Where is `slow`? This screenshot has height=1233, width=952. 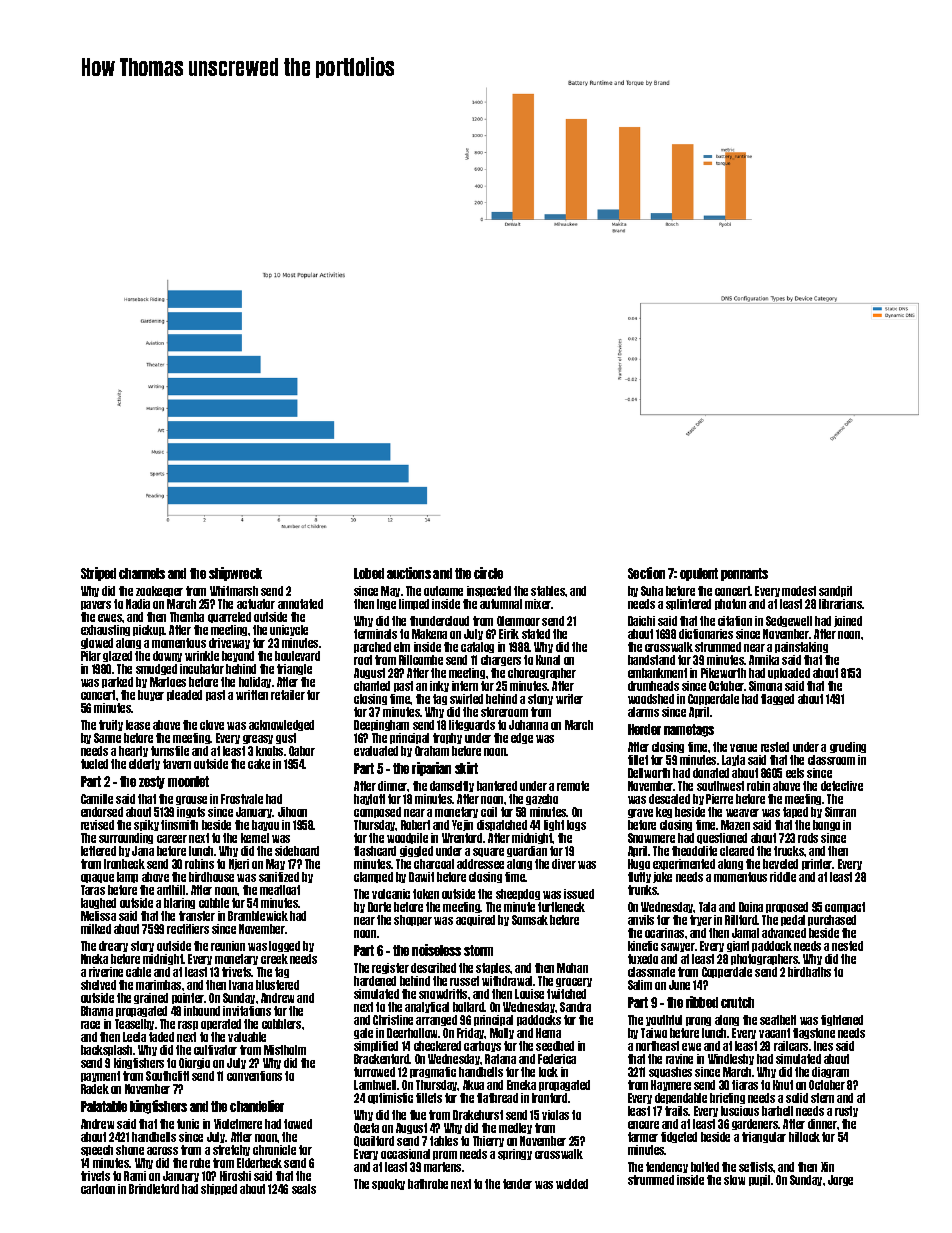
slow is located at coordinates (734, 1180).
